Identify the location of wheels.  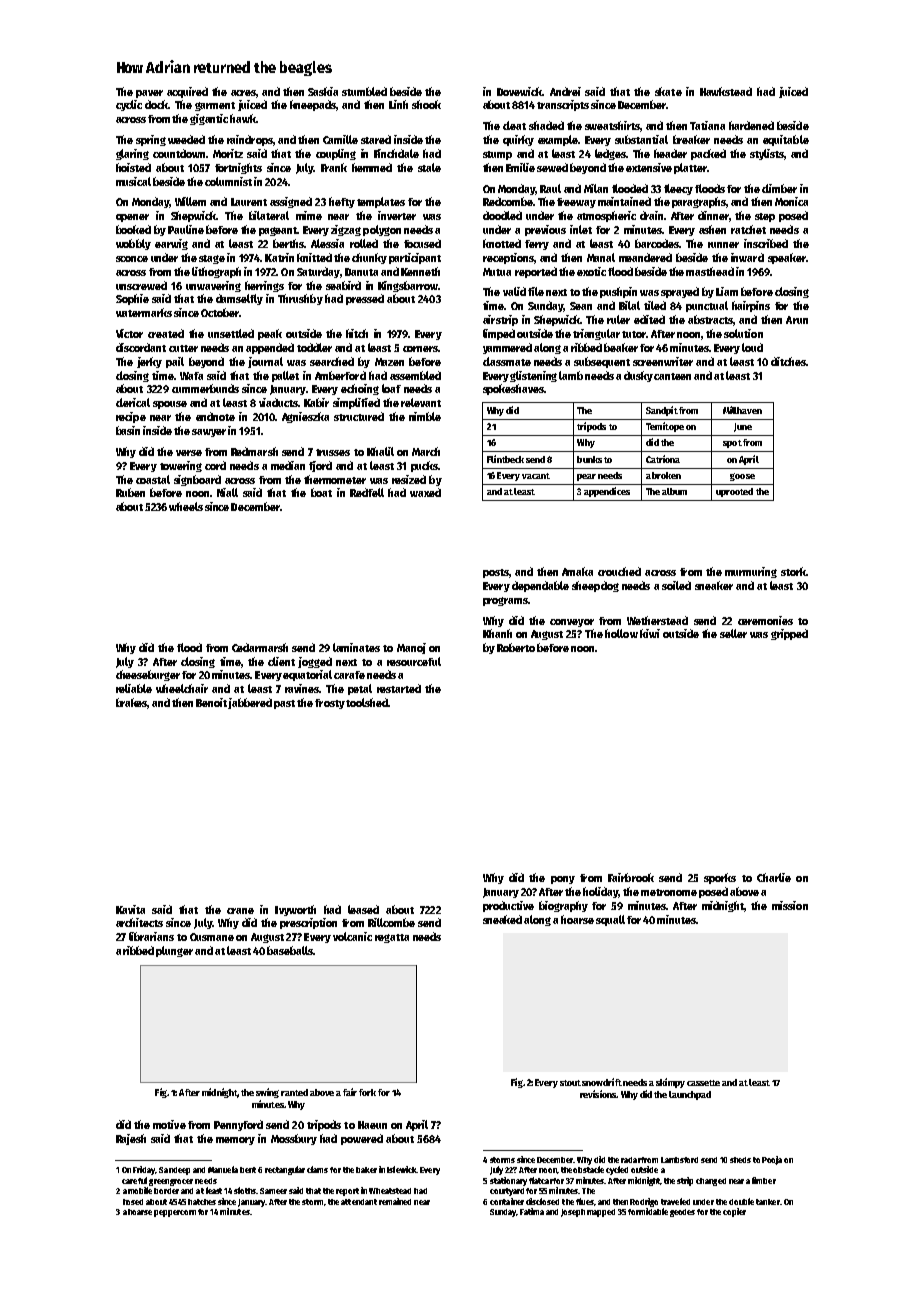
(186, 506).
